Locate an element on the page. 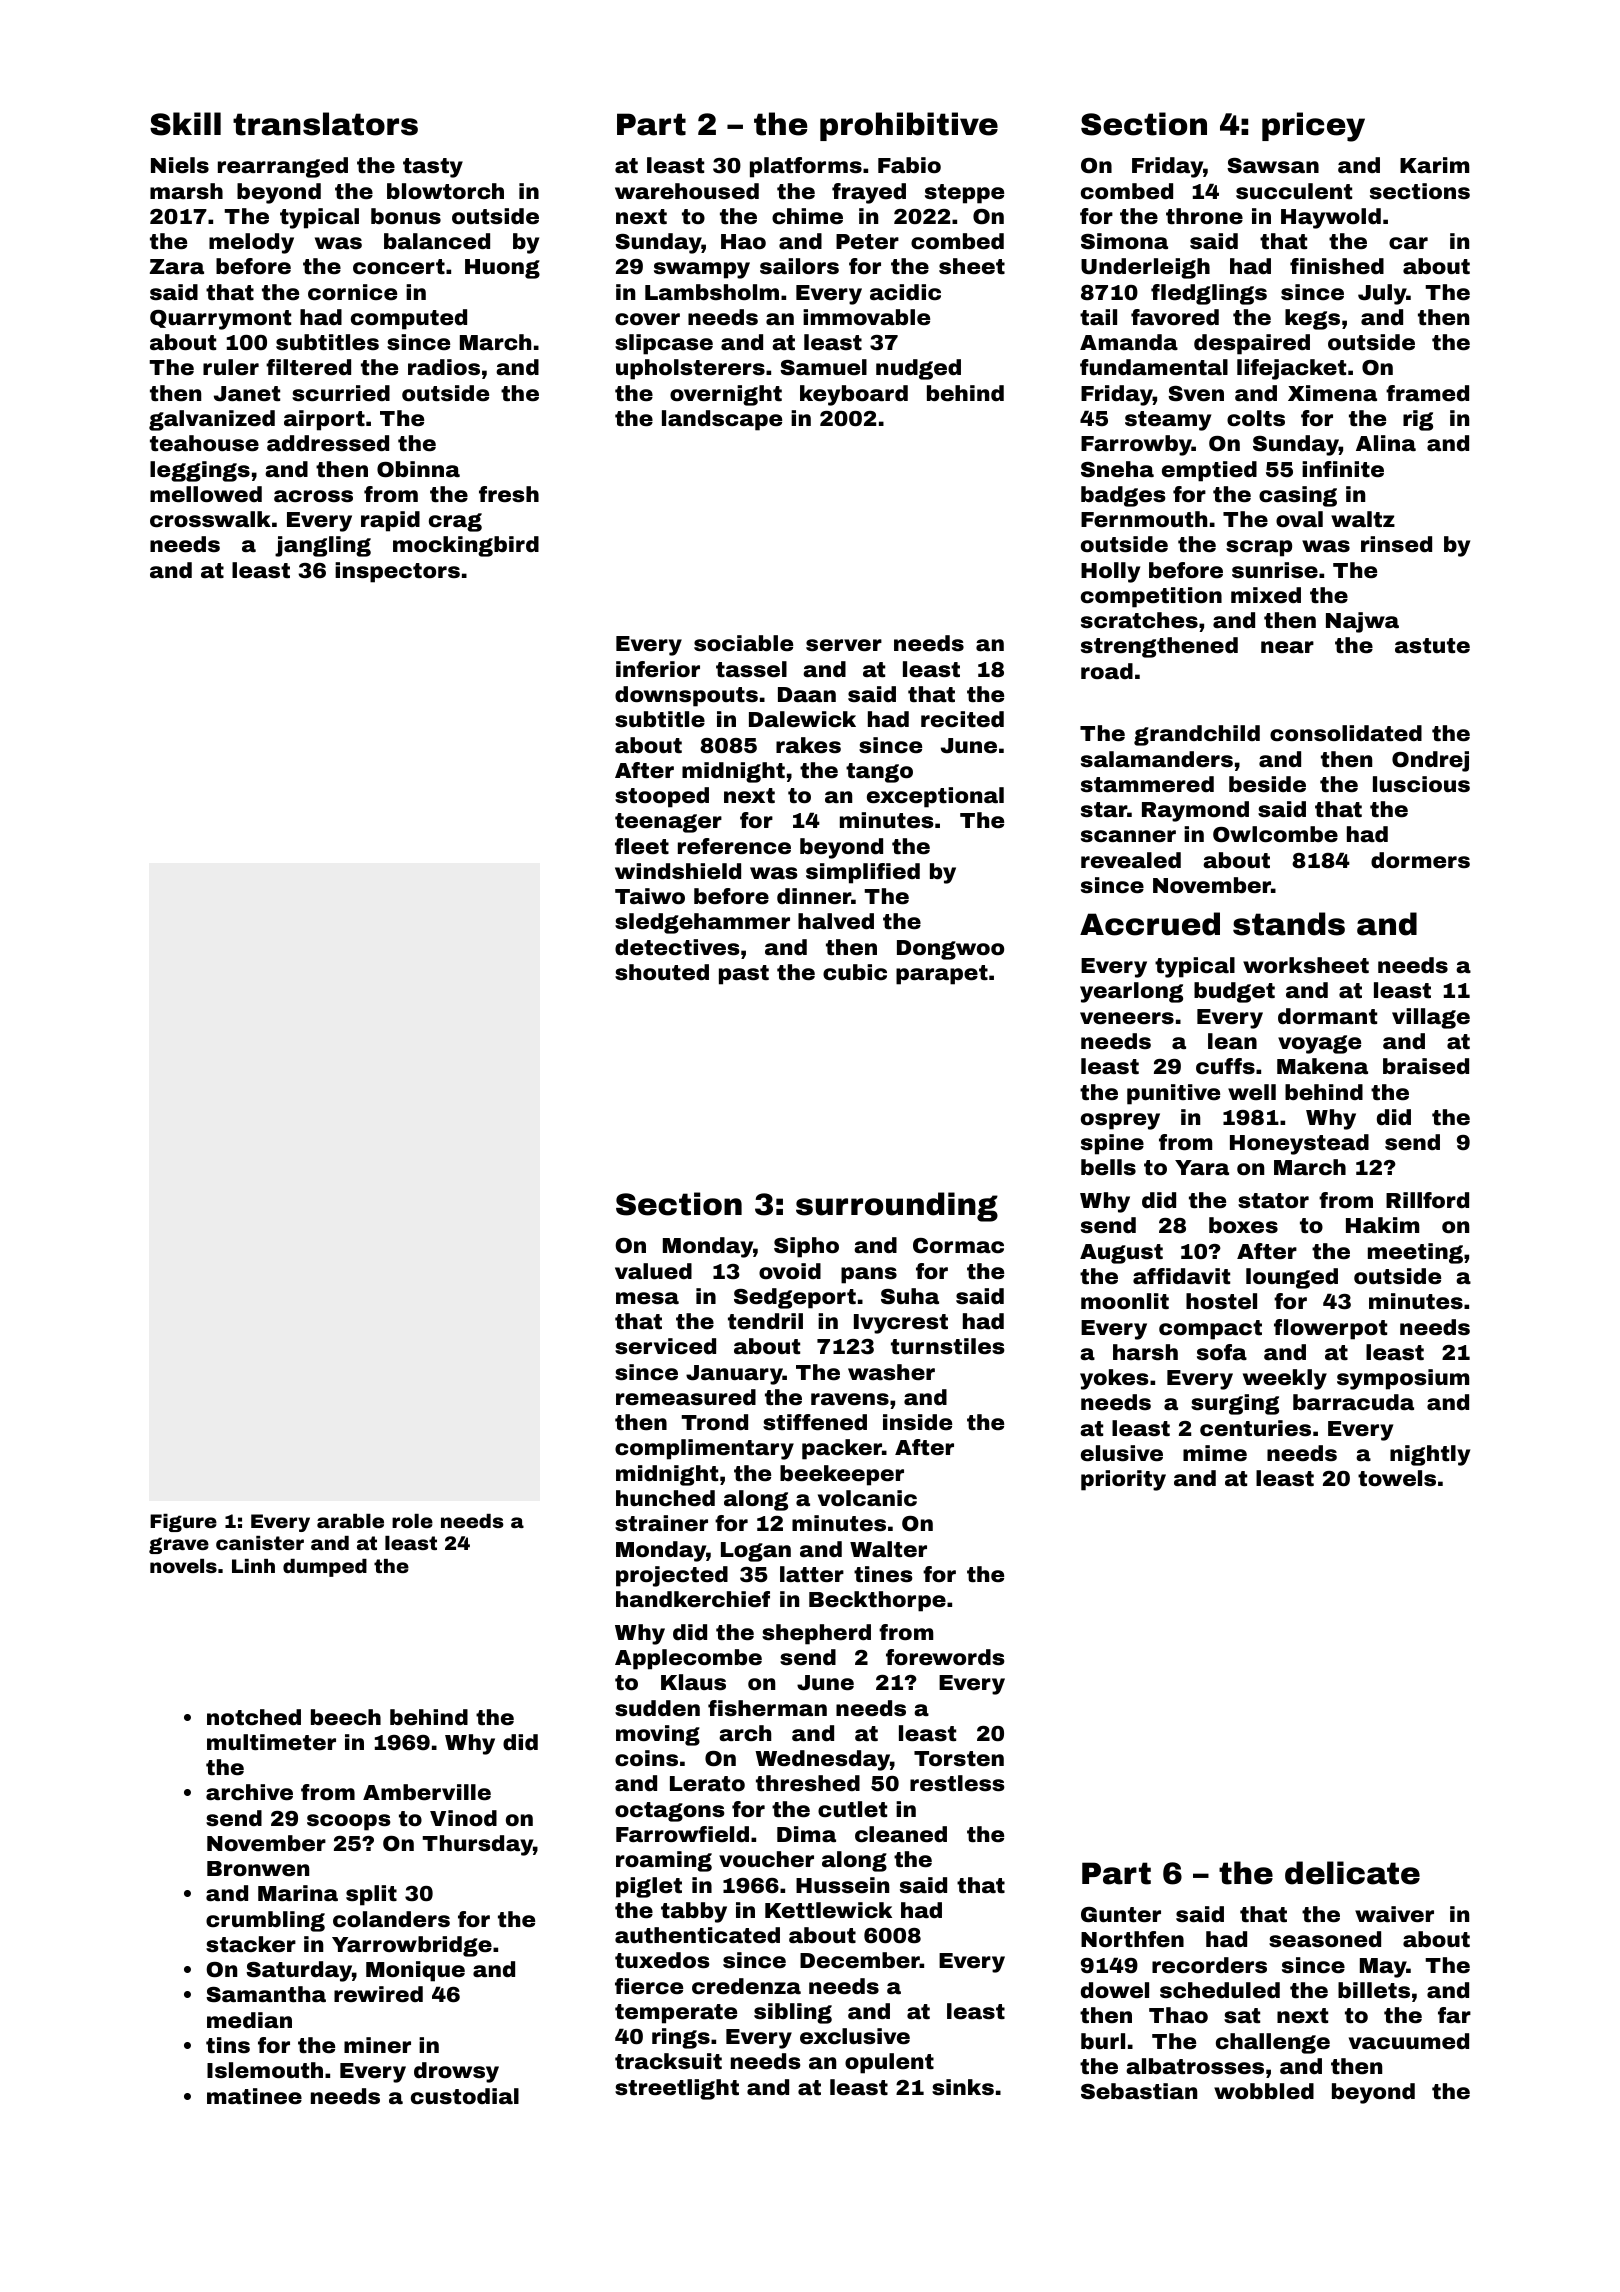 This page has width=1620, height=2292. immovable is located at coordinates (866, 317).
